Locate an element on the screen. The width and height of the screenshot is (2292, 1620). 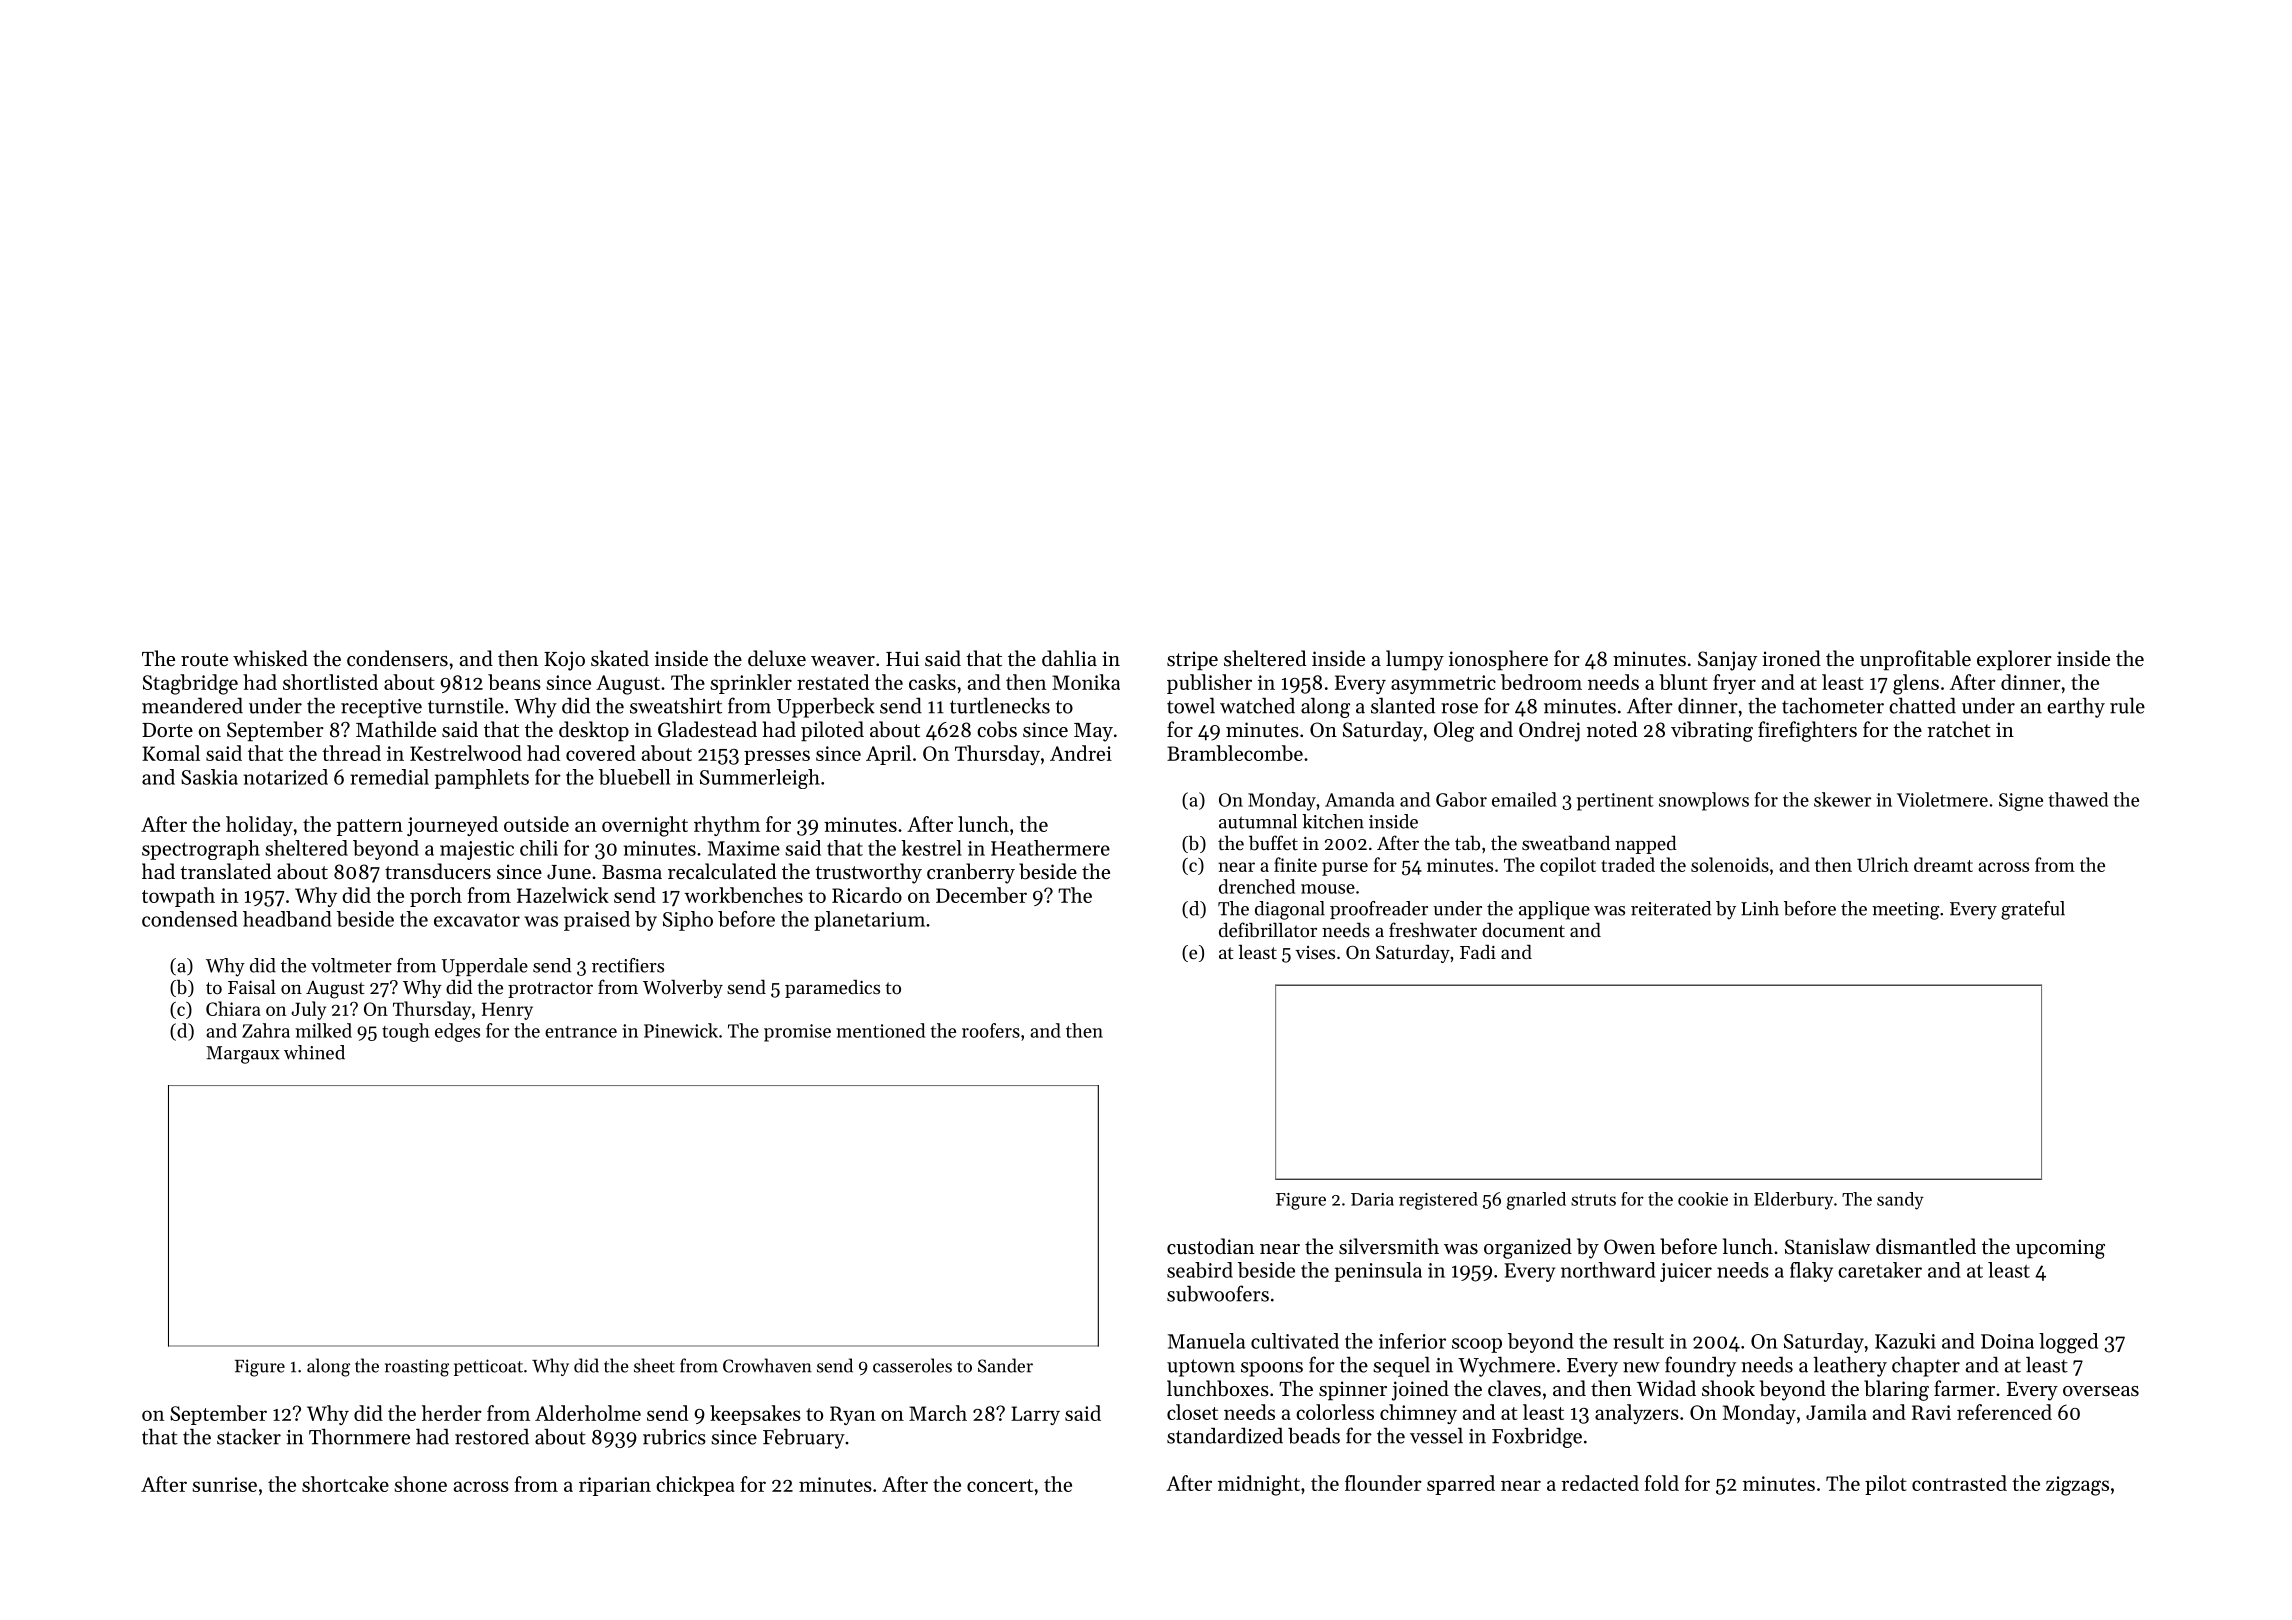
rubrics is located at coordinates (674, 1436).
